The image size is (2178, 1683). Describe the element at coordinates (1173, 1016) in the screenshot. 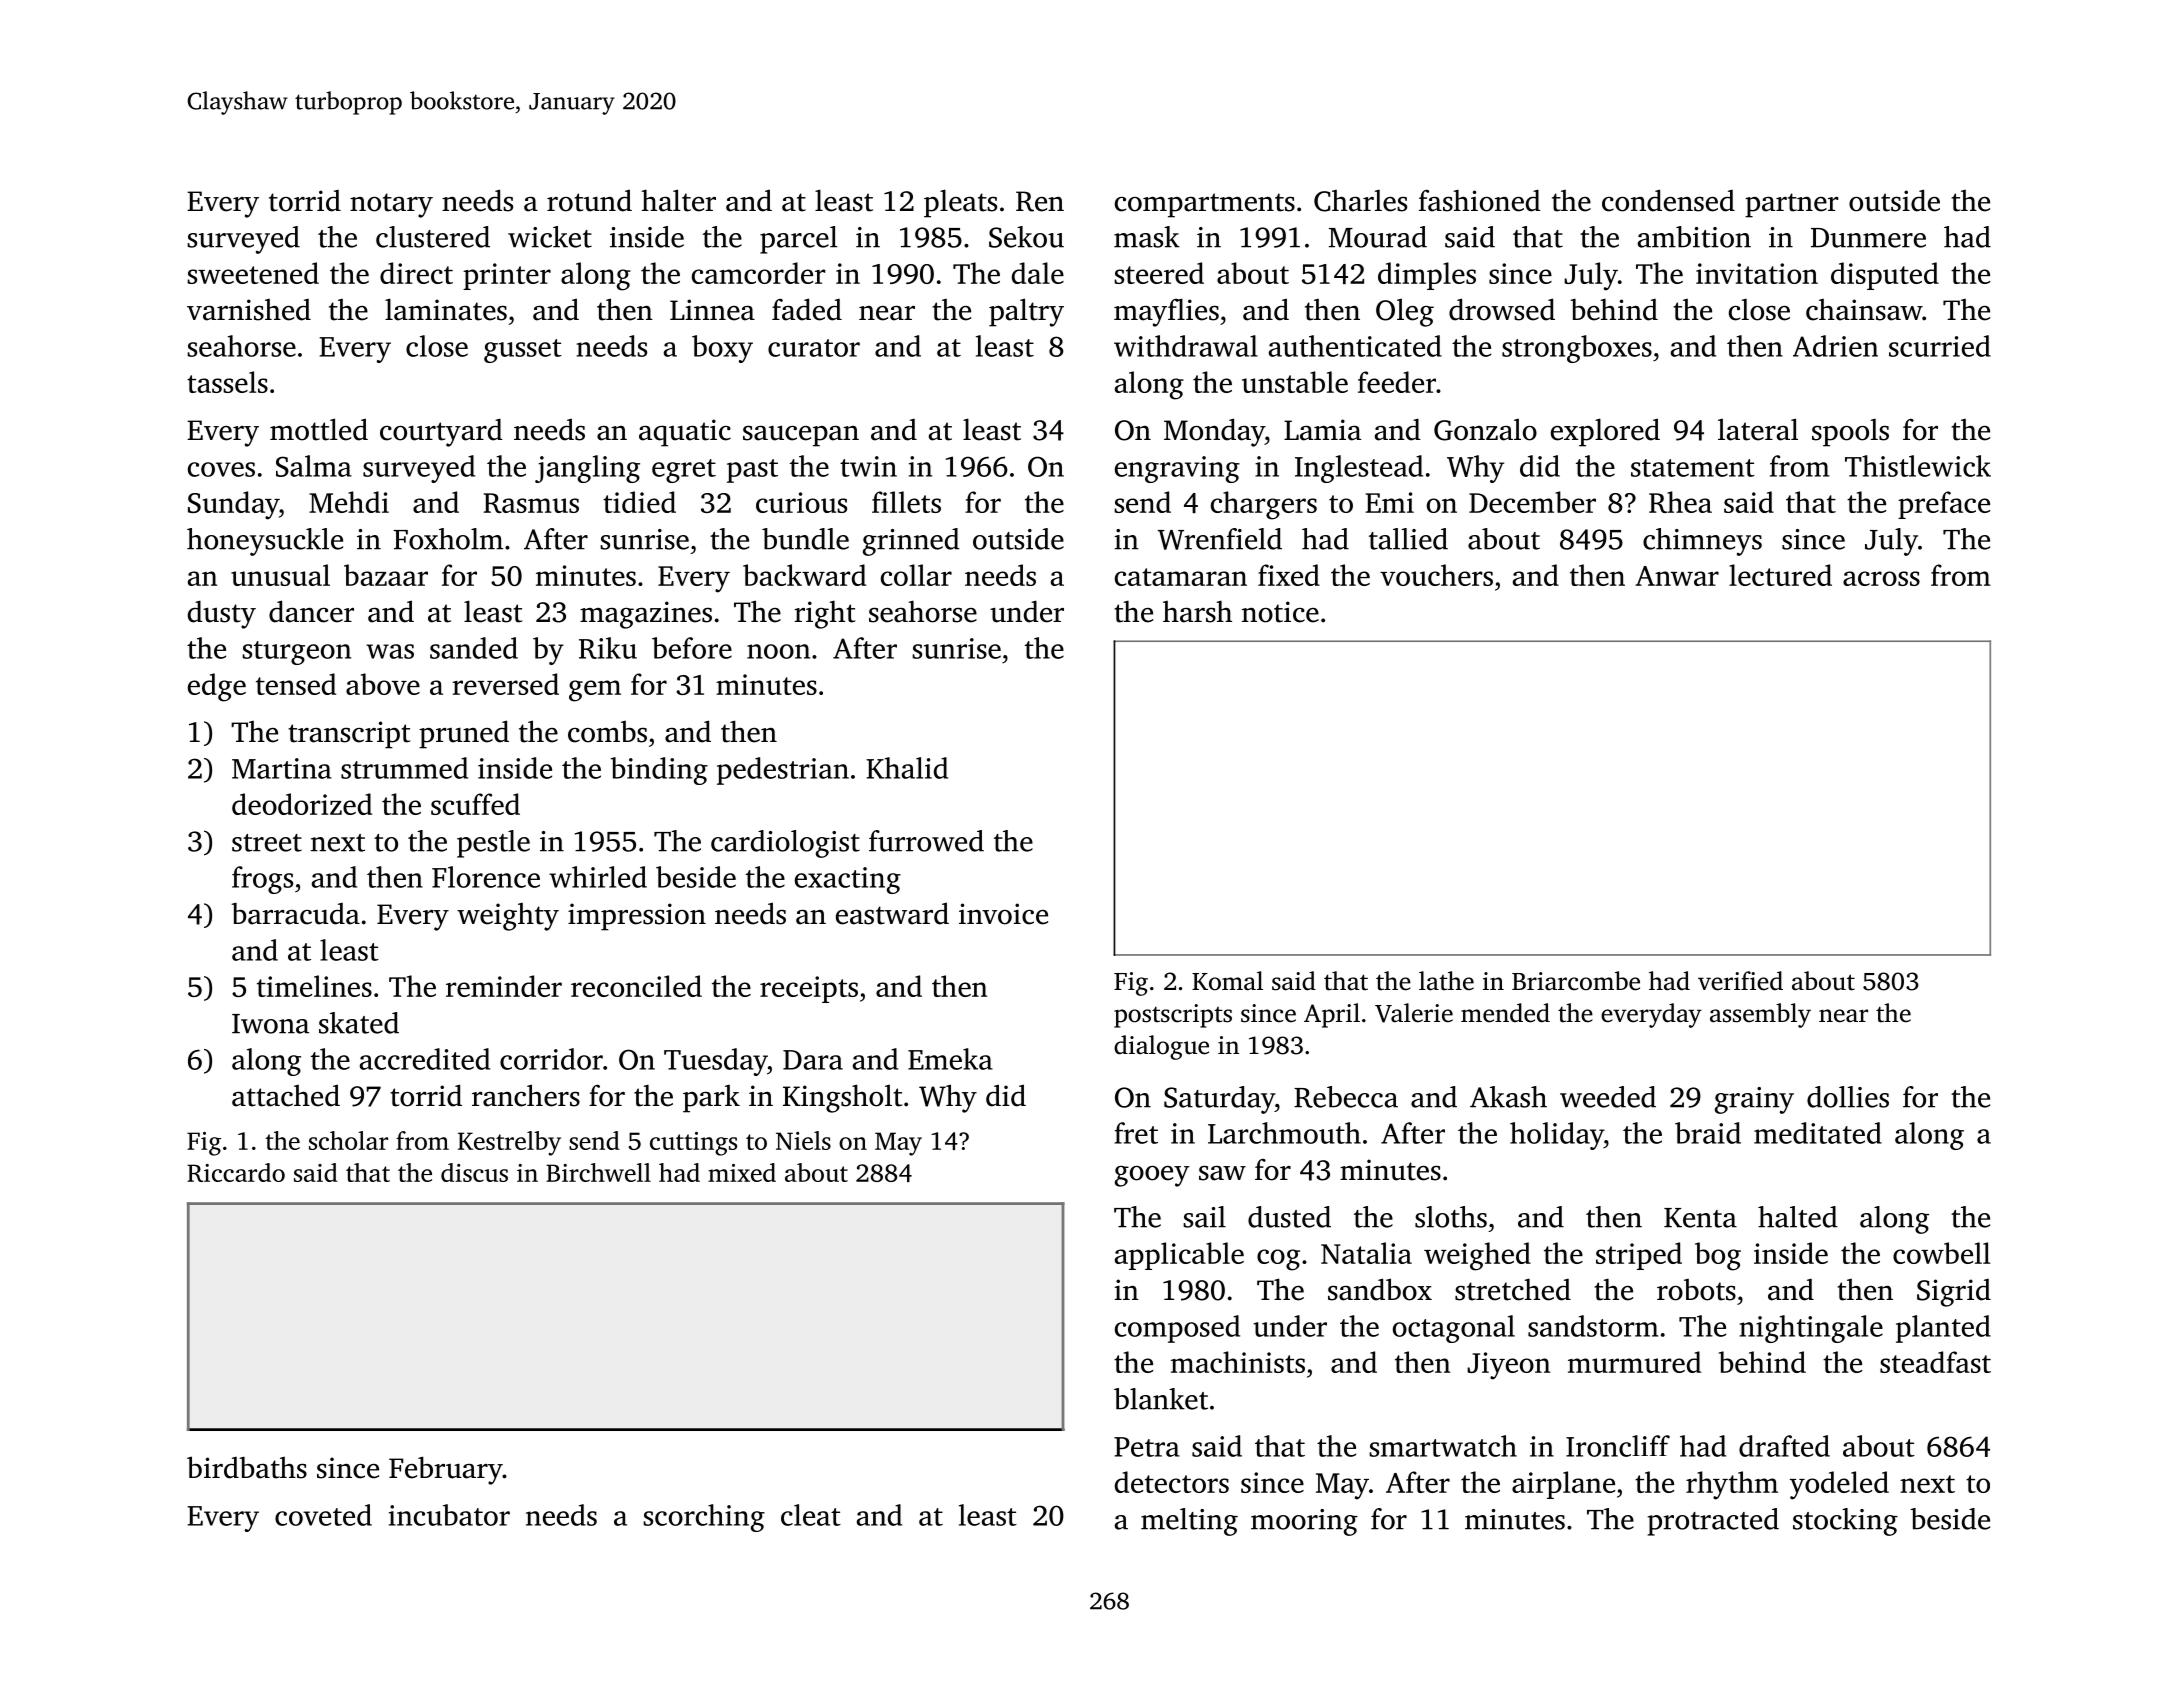

I see `postscripts` at that location.
